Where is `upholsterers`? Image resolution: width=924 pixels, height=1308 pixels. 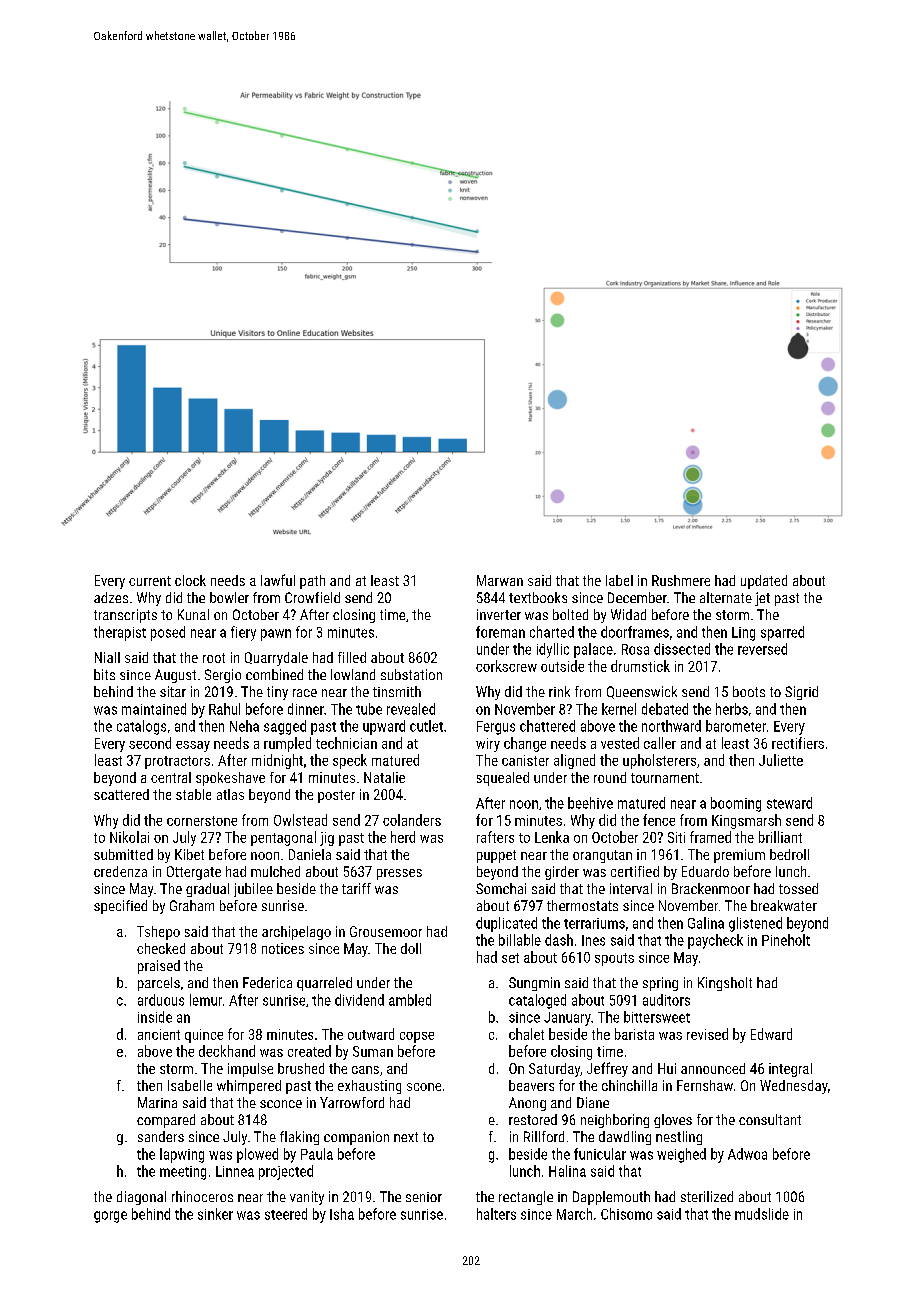
upholsterers is located at coordinates (659, 761).
